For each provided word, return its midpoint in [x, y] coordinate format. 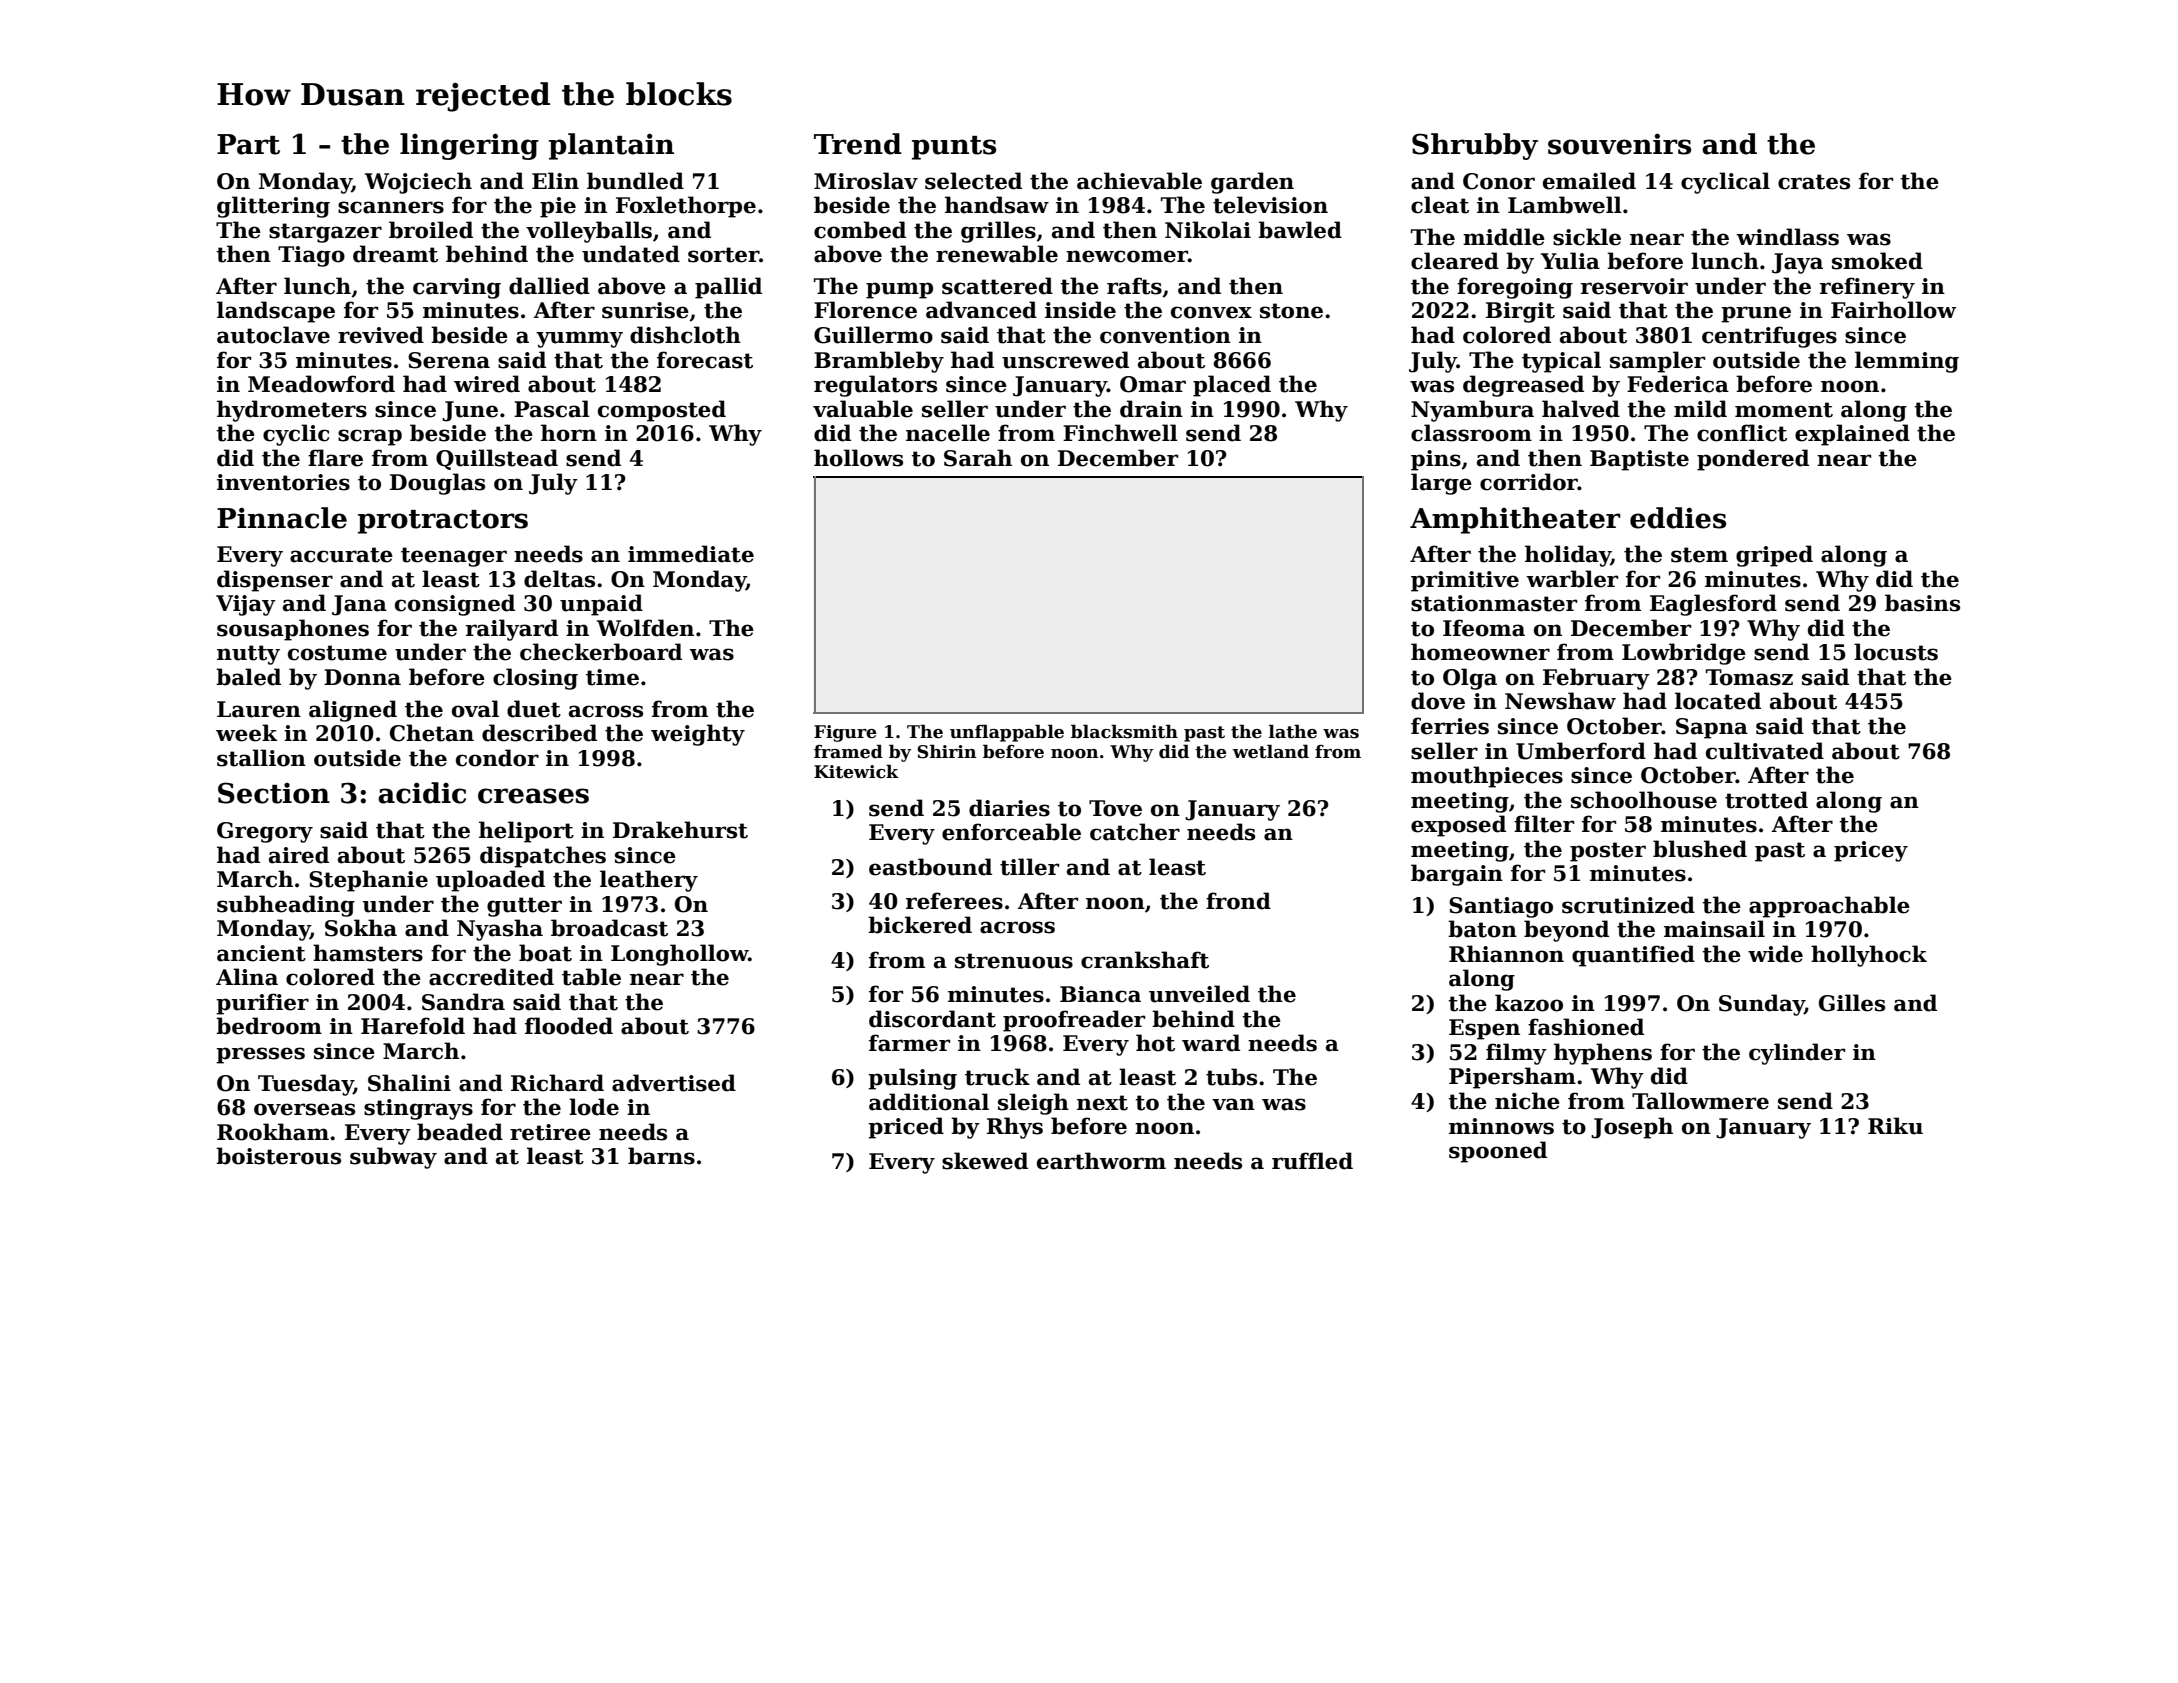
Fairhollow [1893, 310]
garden [1252, 183]
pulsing [912, 1079]
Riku [1895, 1126]
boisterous [278, 1156]
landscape [276, 312]
